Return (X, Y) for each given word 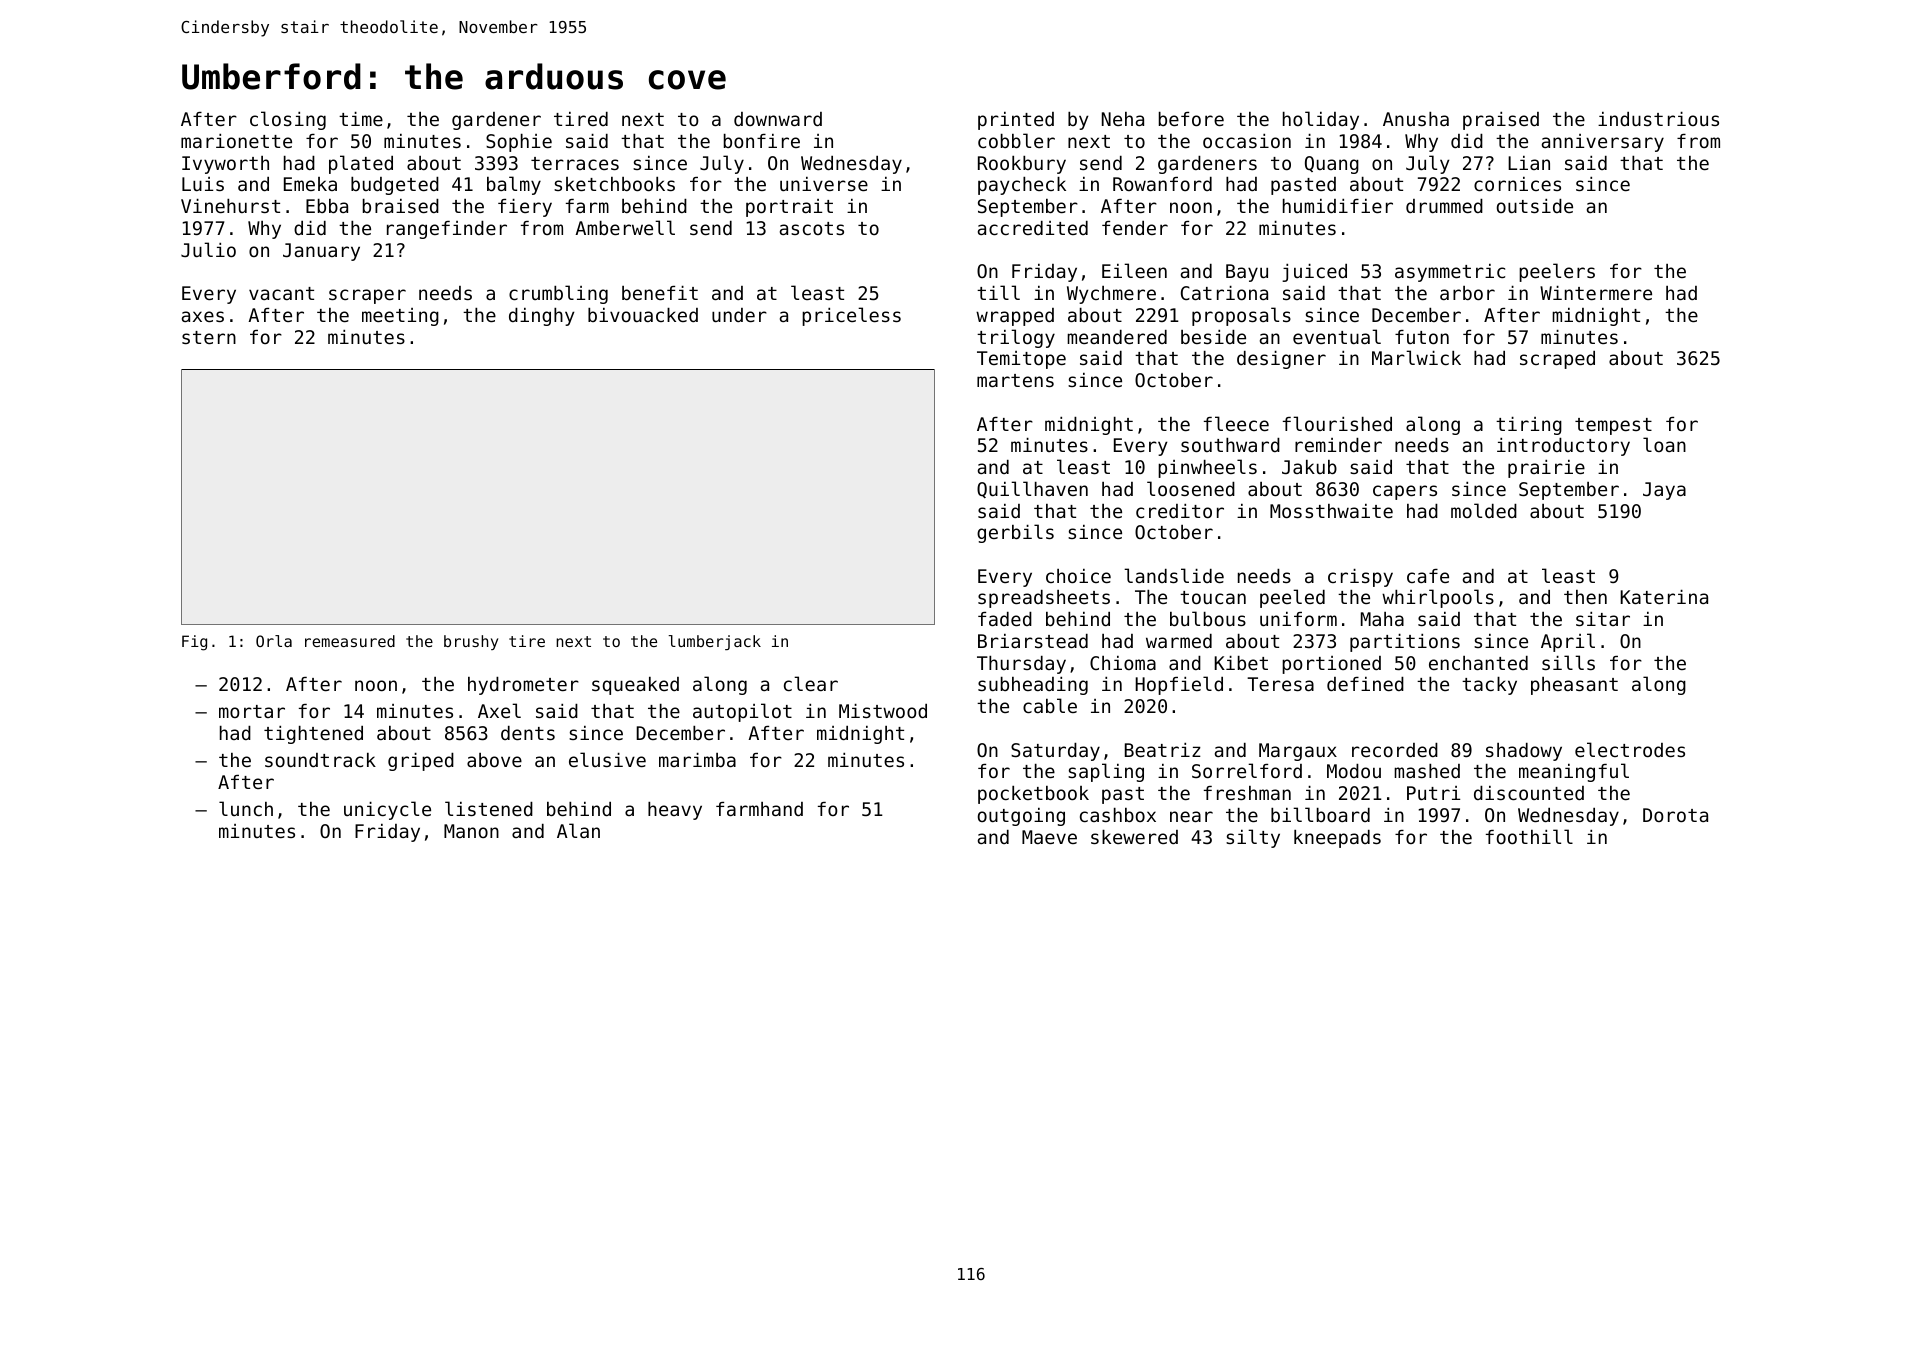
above (494, 760)
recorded (1395, 750)
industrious (1658, 119)
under (739, 315)
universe (824, 184)
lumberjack (714, 642)
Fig (194, 643)
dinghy (542, 317)
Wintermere (1596, 293)
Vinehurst (230, 206)
